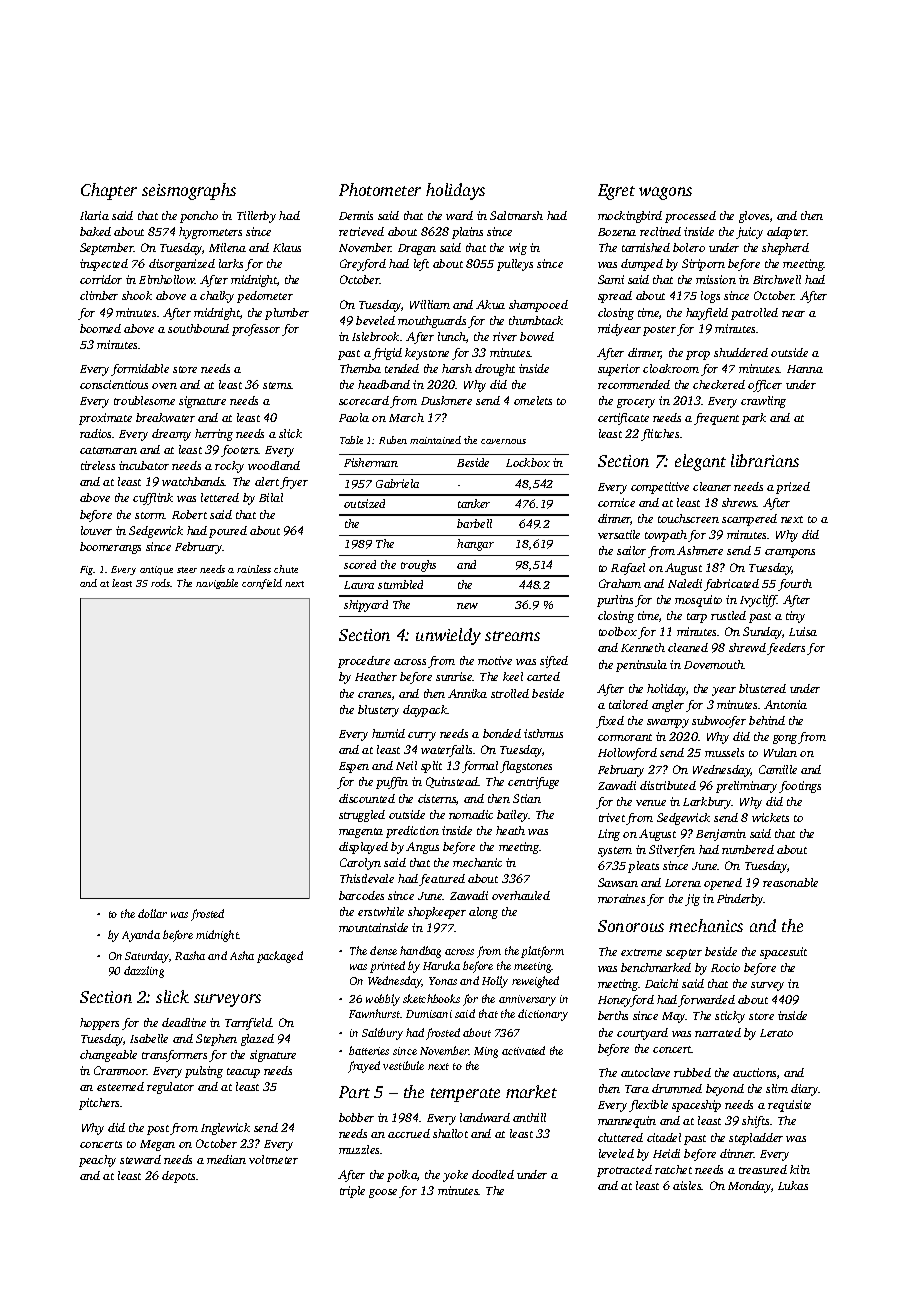 The height and width of the document is (1316, 908). I want to click on Larkbury, so click(707, 803).
